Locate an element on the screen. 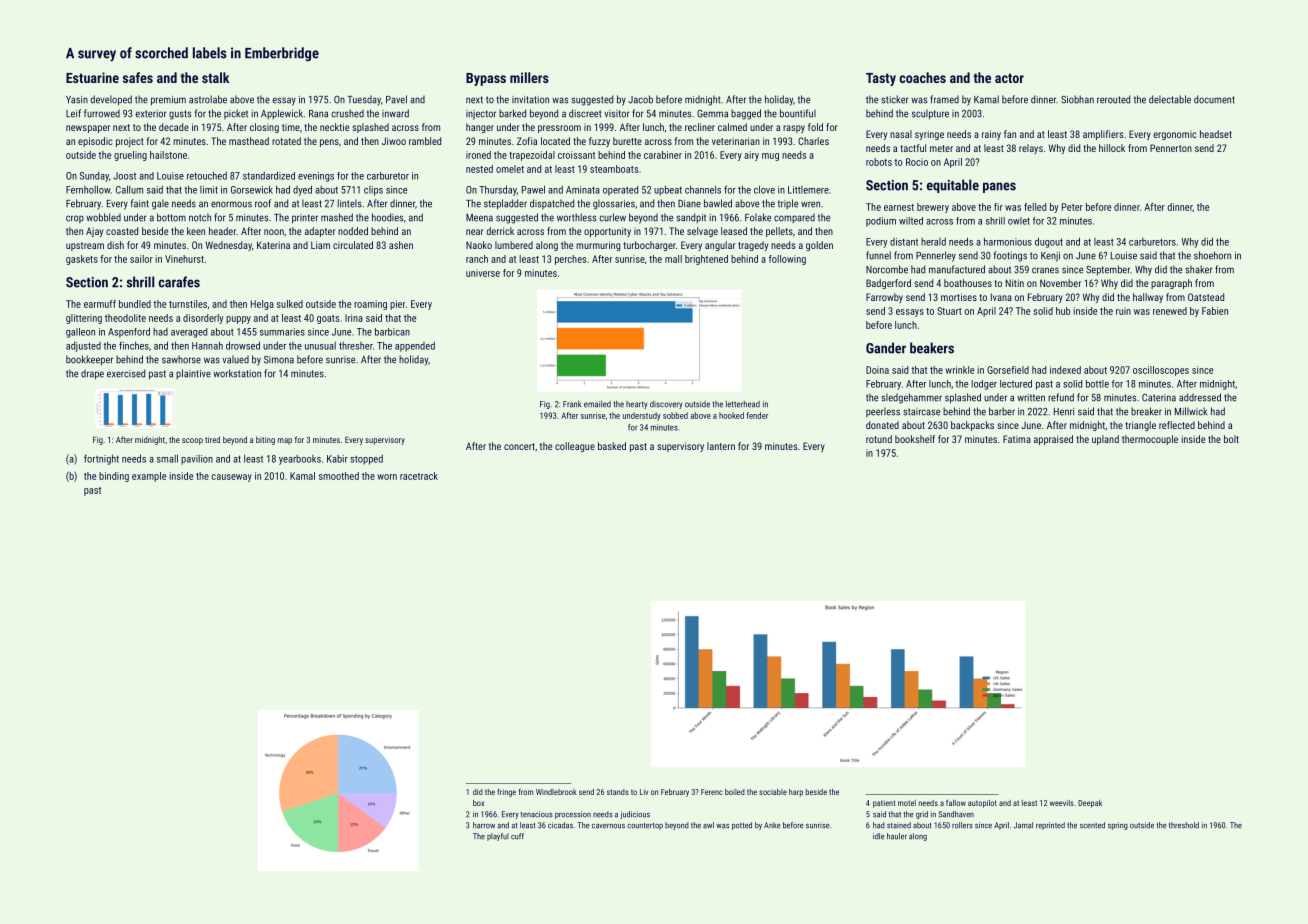 Image resolution: width=1308 pixels, height=924 pixels. fender is located at coordinates (757, 415).
